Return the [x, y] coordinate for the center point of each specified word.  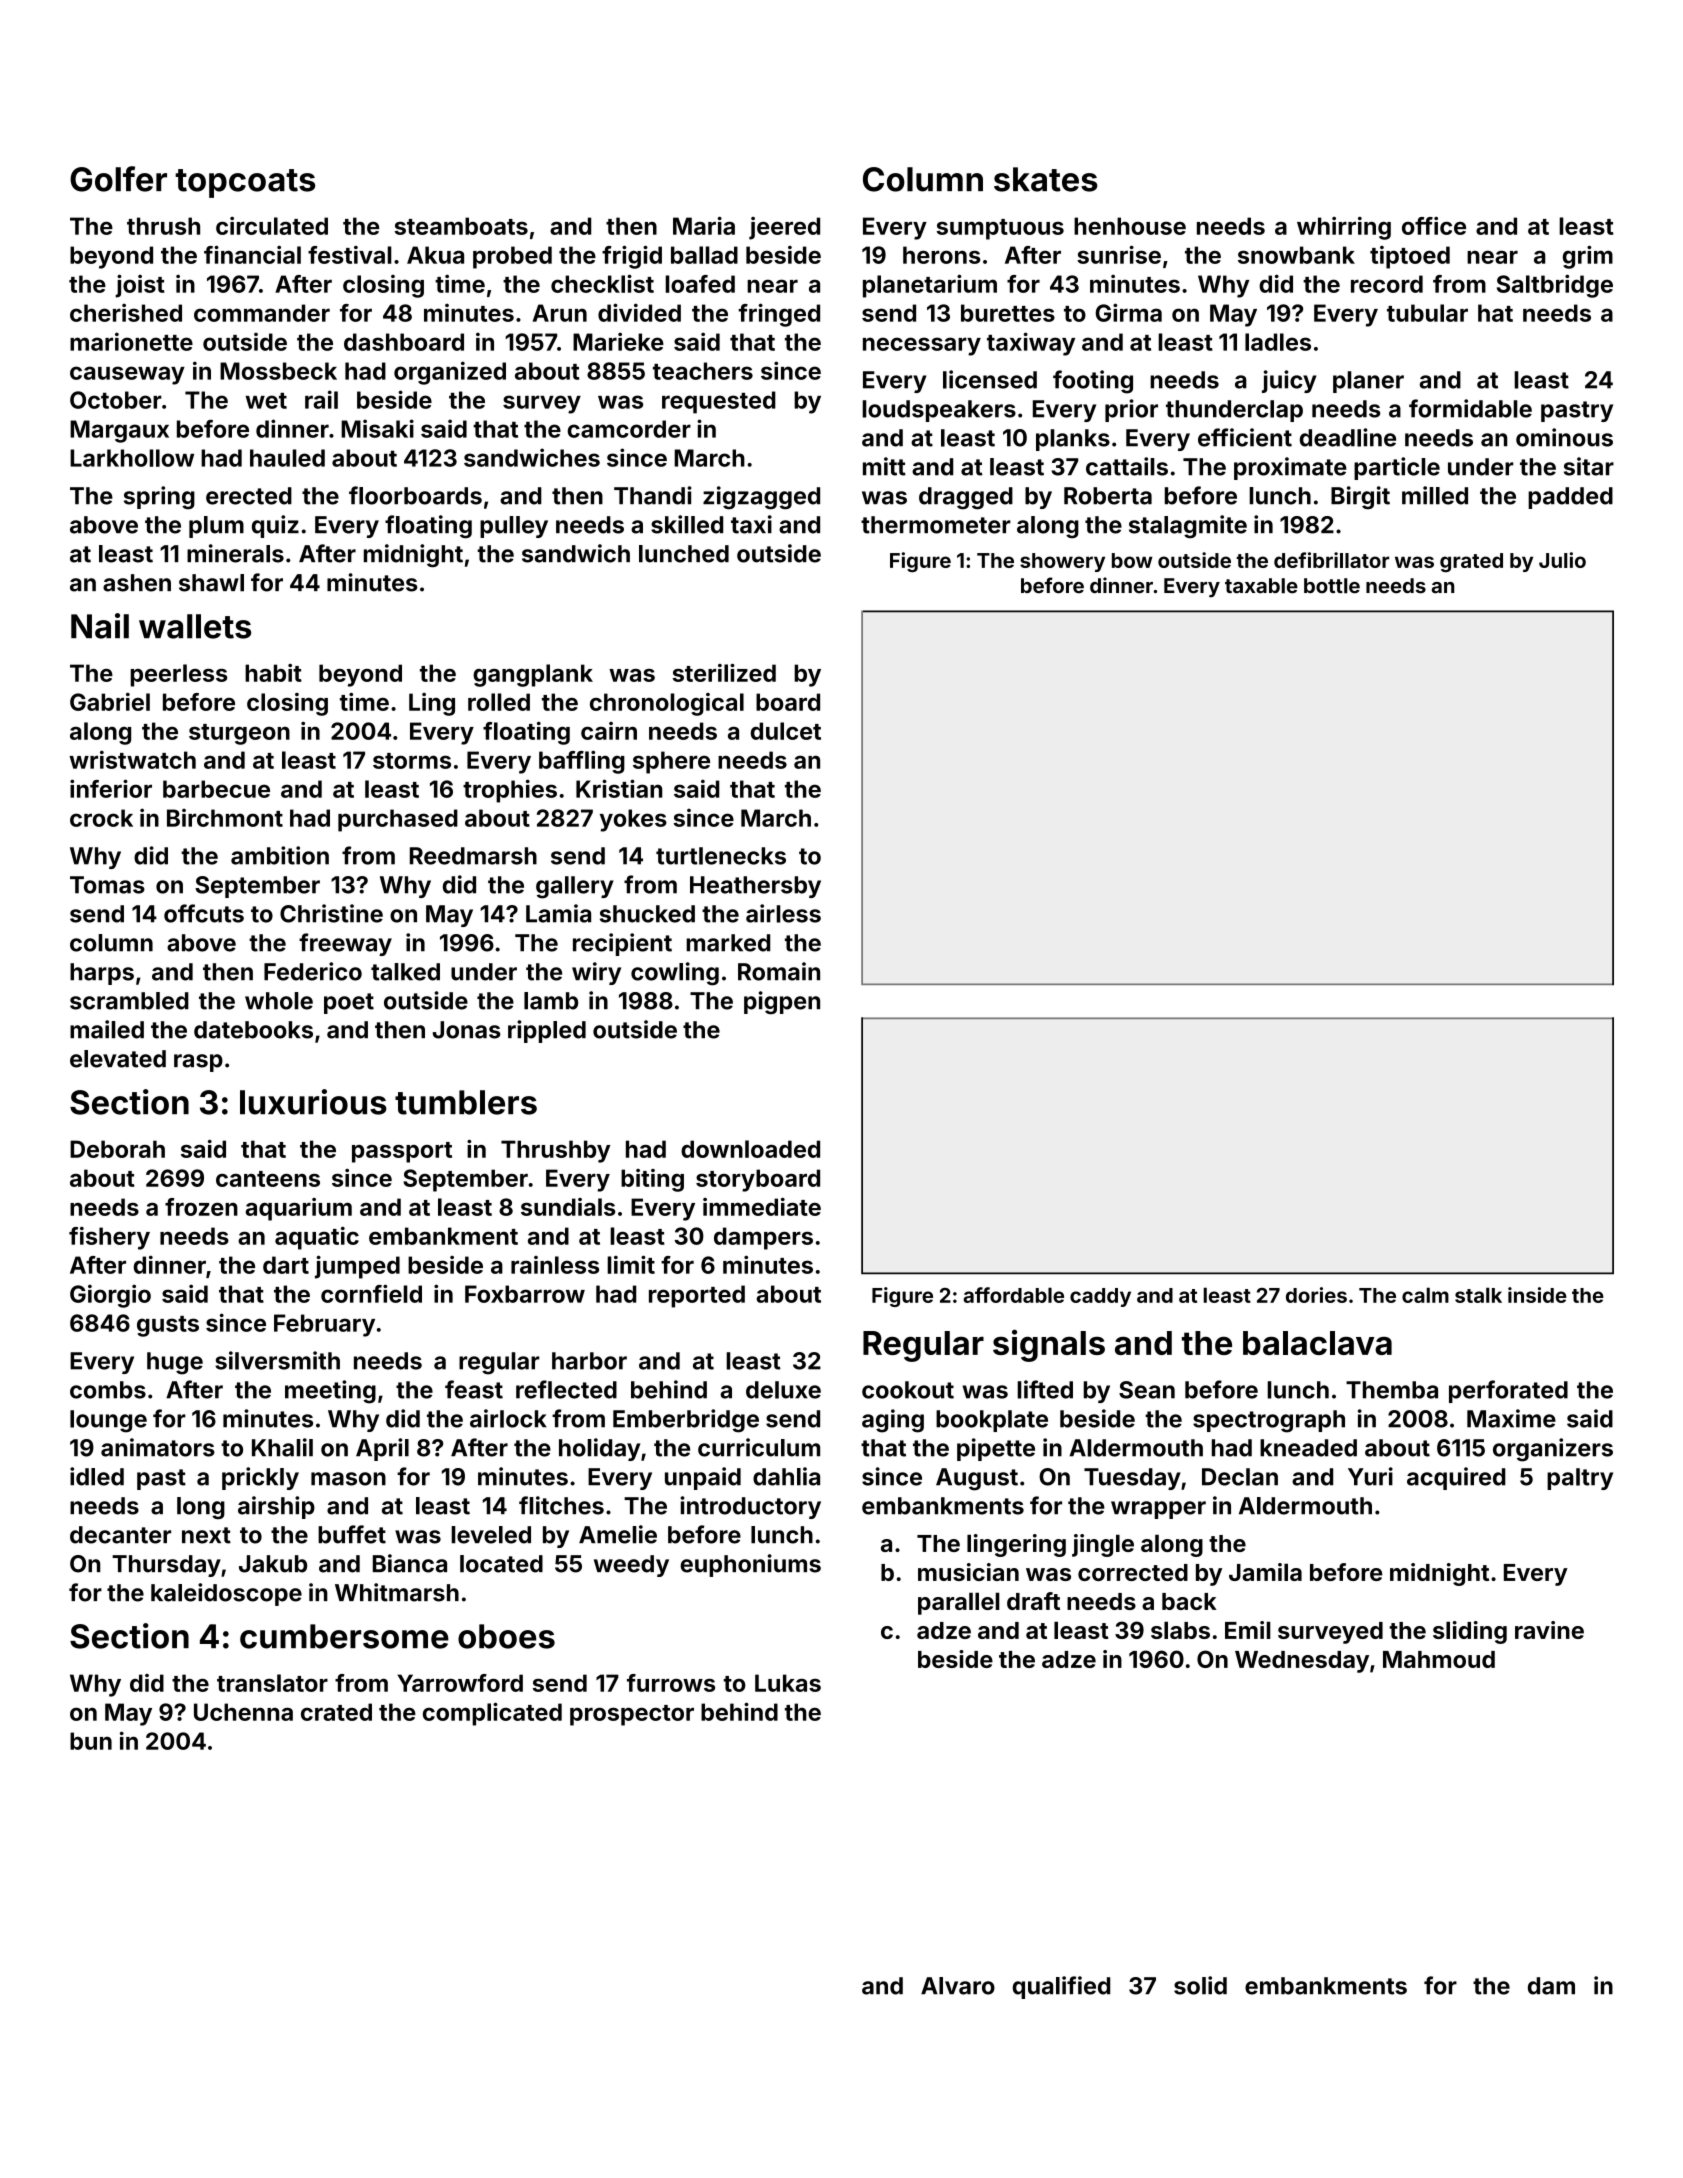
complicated [492, 1714]
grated [1471, 562]
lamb [551, 1001]
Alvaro [958, 1986]
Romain [779, 971]
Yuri [1370, 1476]
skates [1046, 179]
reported [697, 1296]
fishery [109, 1238]
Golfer [118, 179]
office [1434, 226]
